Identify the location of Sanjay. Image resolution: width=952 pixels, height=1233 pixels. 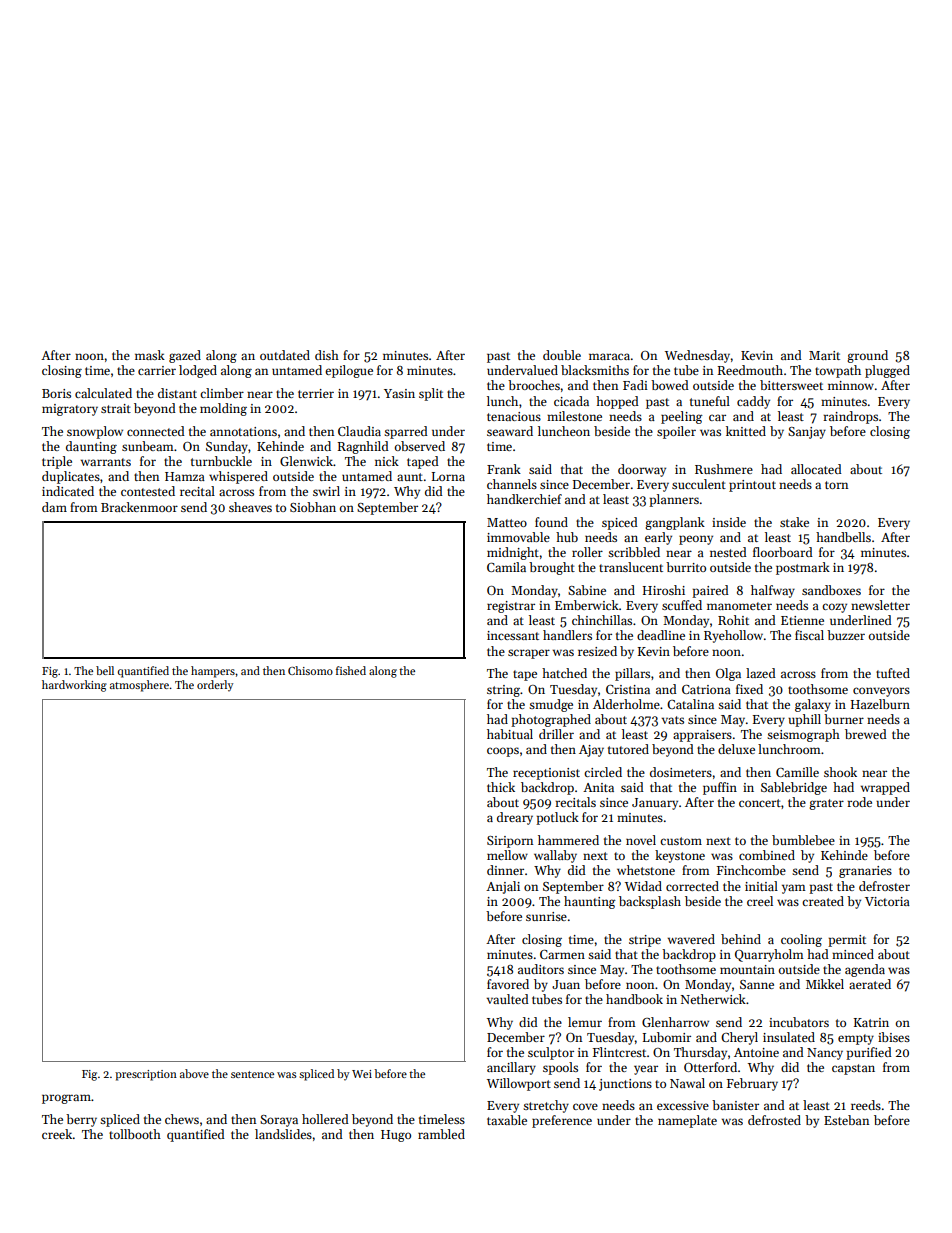
(807, 433).
